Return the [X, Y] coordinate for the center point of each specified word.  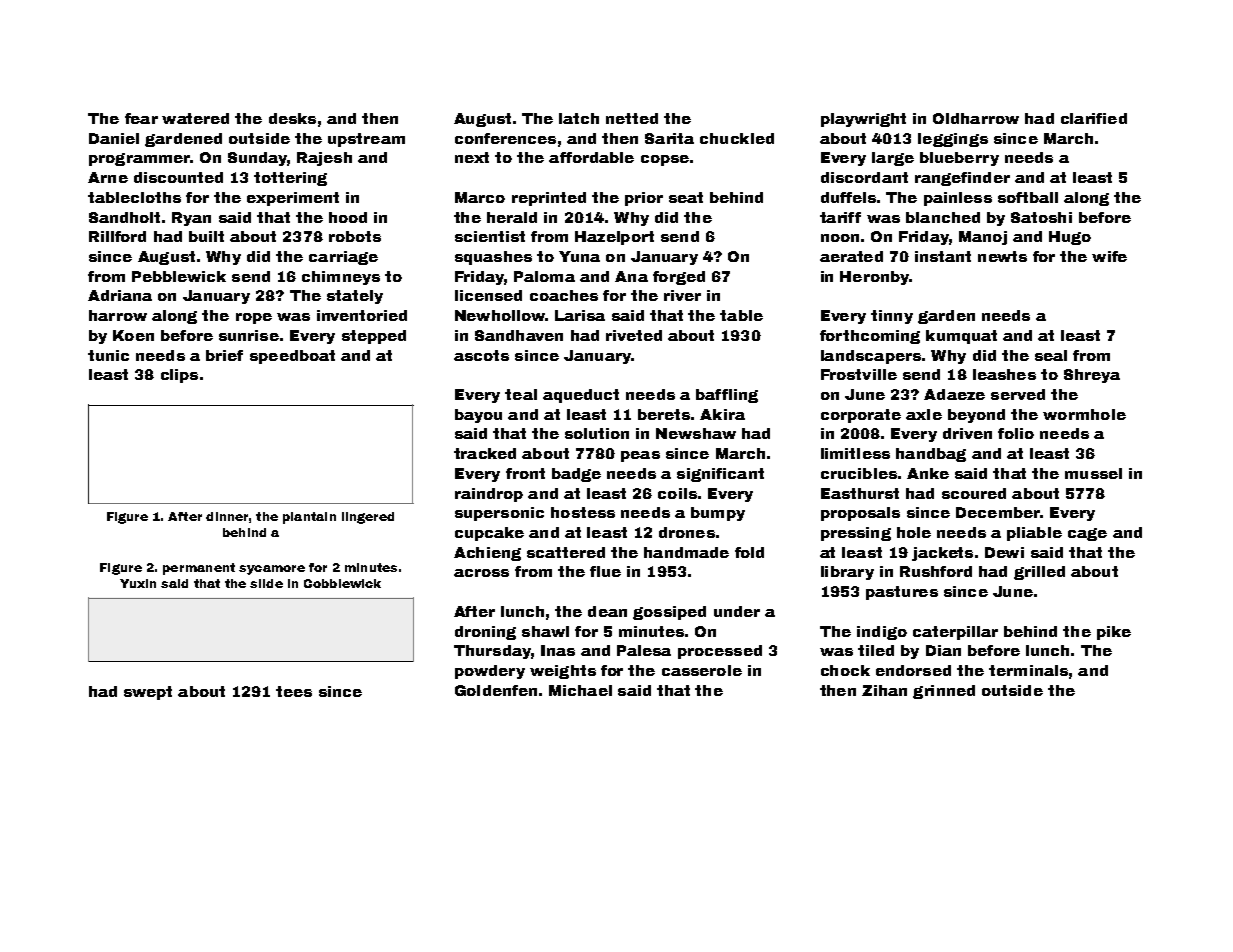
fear [141, 118]
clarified [1094, 118]
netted [632, 118]
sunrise [249, 335]
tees [294, 691]
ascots [481, 355]
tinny [892, 317]
